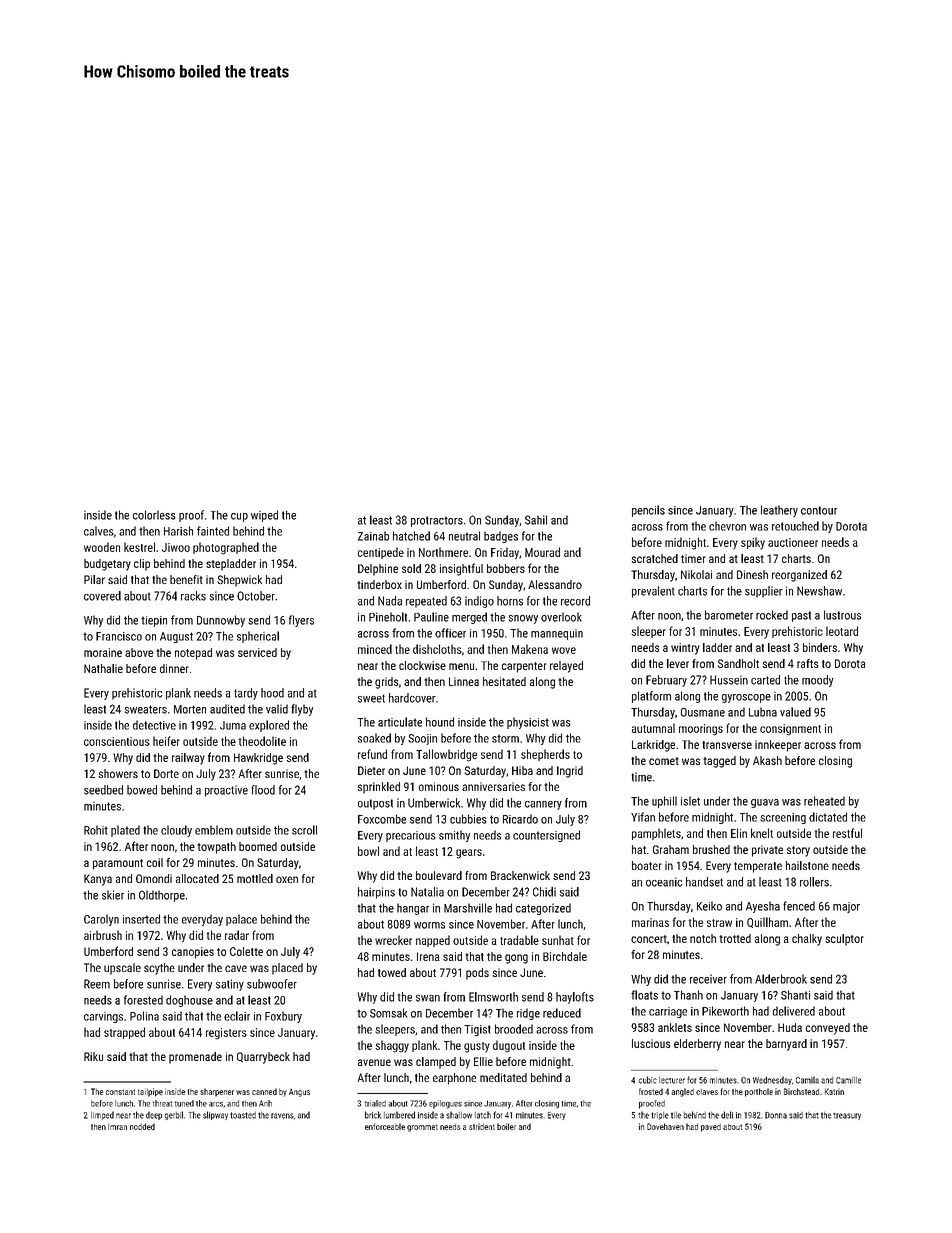 This screenshot has height=1233, width=952. What do you see at coordinates (216, 848) in the screenshot?
I see `towpath` at bounding box center [216, 848].
